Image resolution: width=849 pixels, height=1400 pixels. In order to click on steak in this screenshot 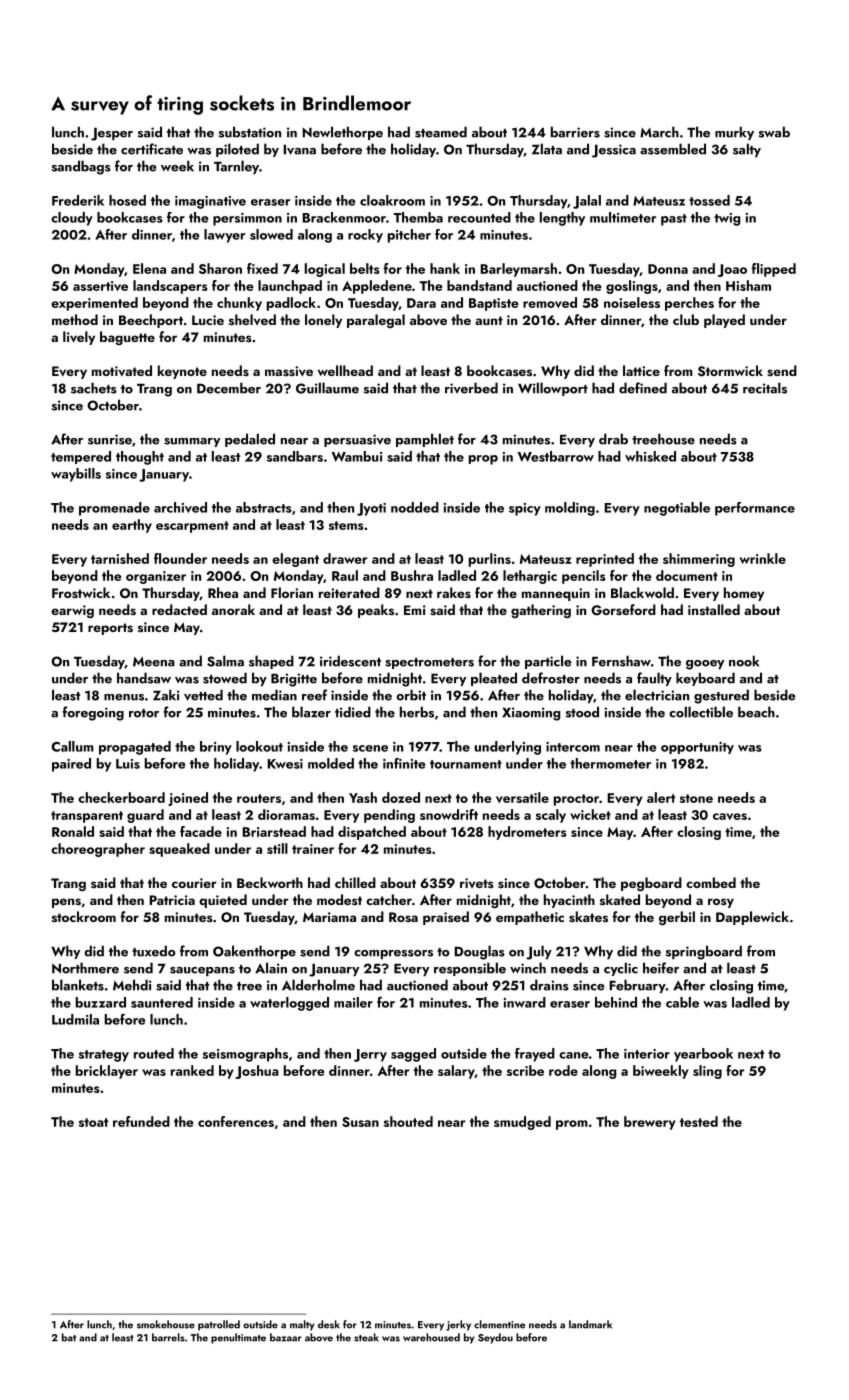, I will do `click(366, 1337)`.
